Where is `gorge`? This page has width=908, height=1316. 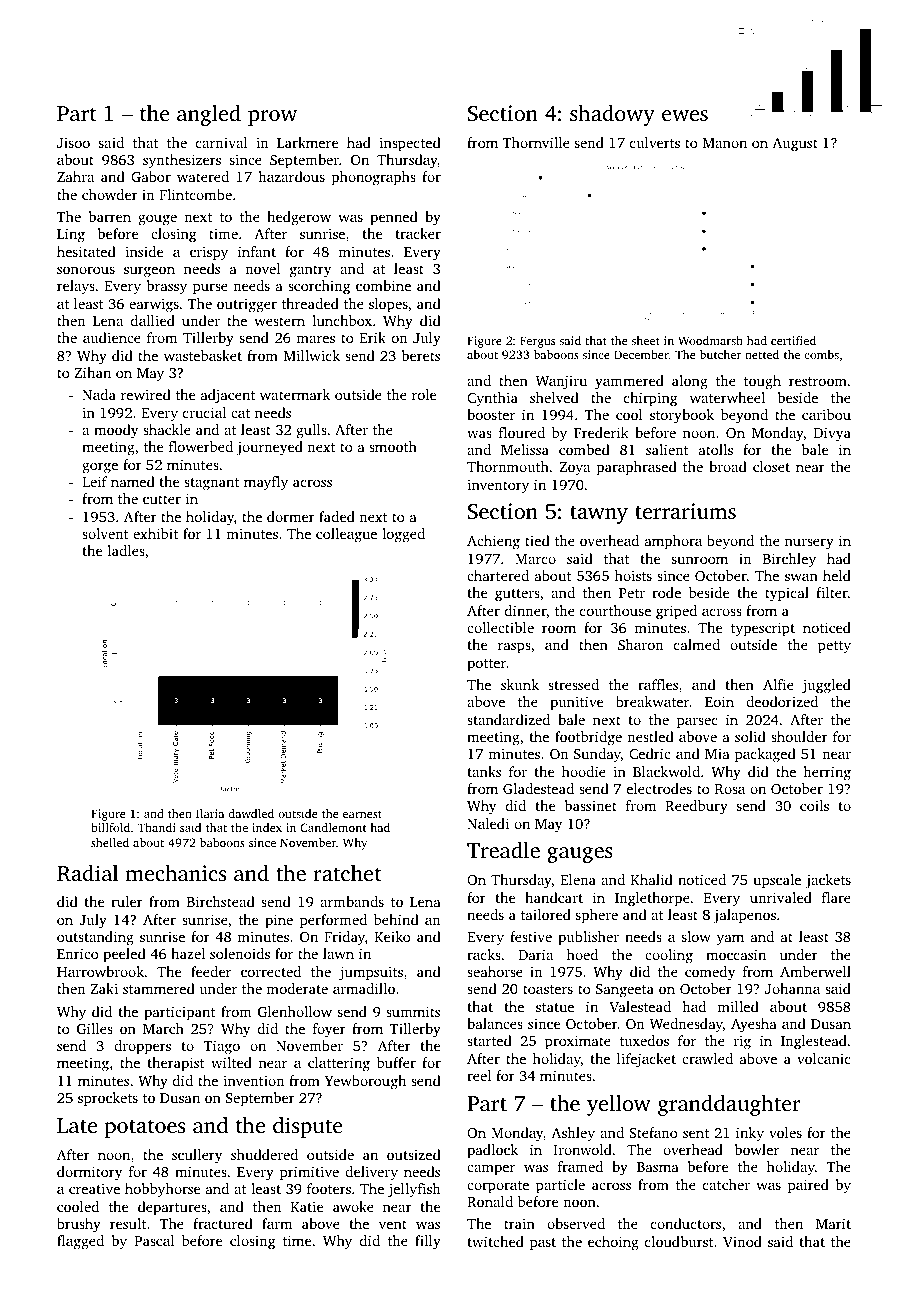 gorge is located at coordinates (100, 468).
